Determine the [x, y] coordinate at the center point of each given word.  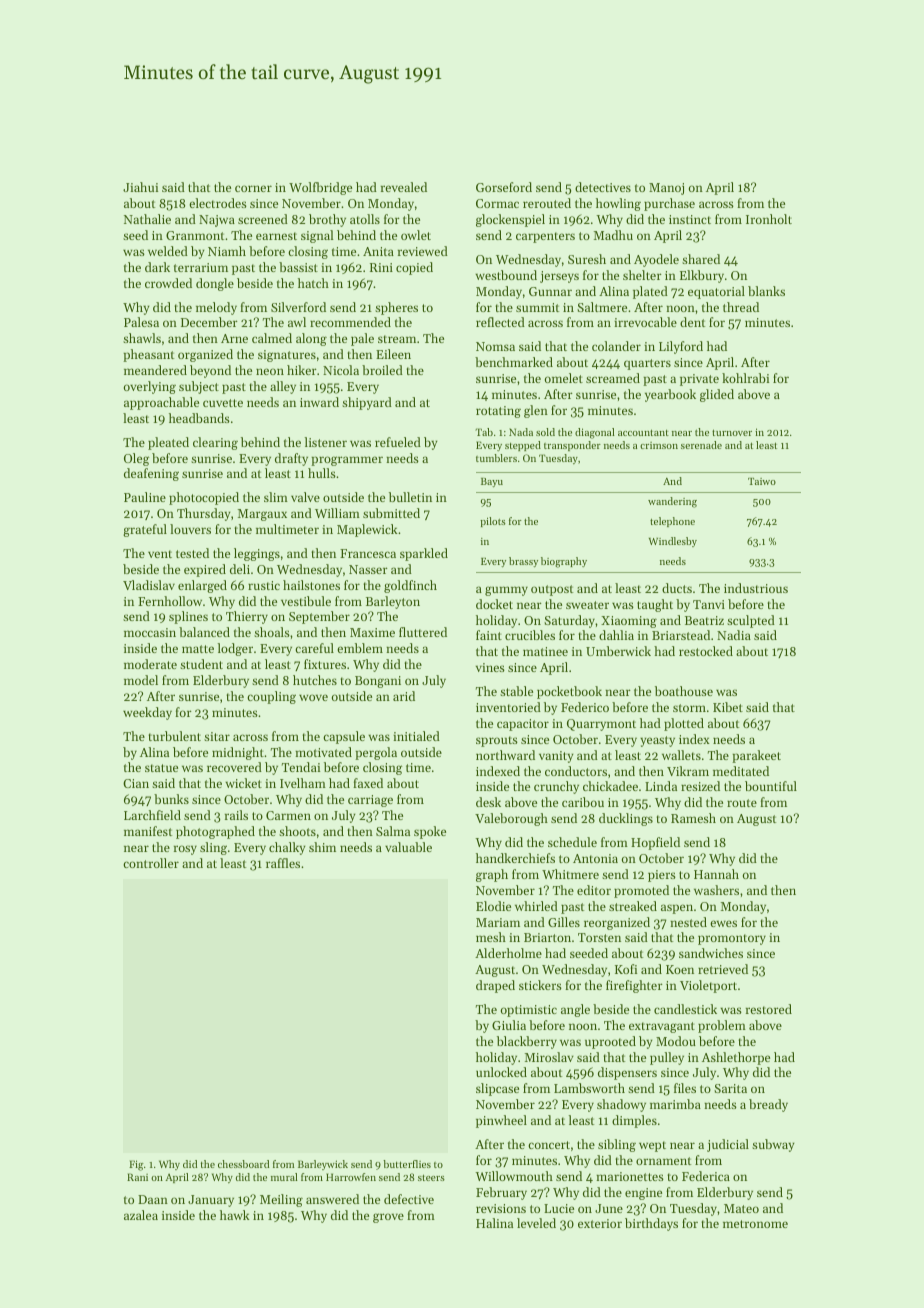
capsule [344, 737]
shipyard [367, 403]
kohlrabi [745, 378]
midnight [238, 753]
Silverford [298, 307]
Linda [661, 786]
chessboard [243, 1164]
